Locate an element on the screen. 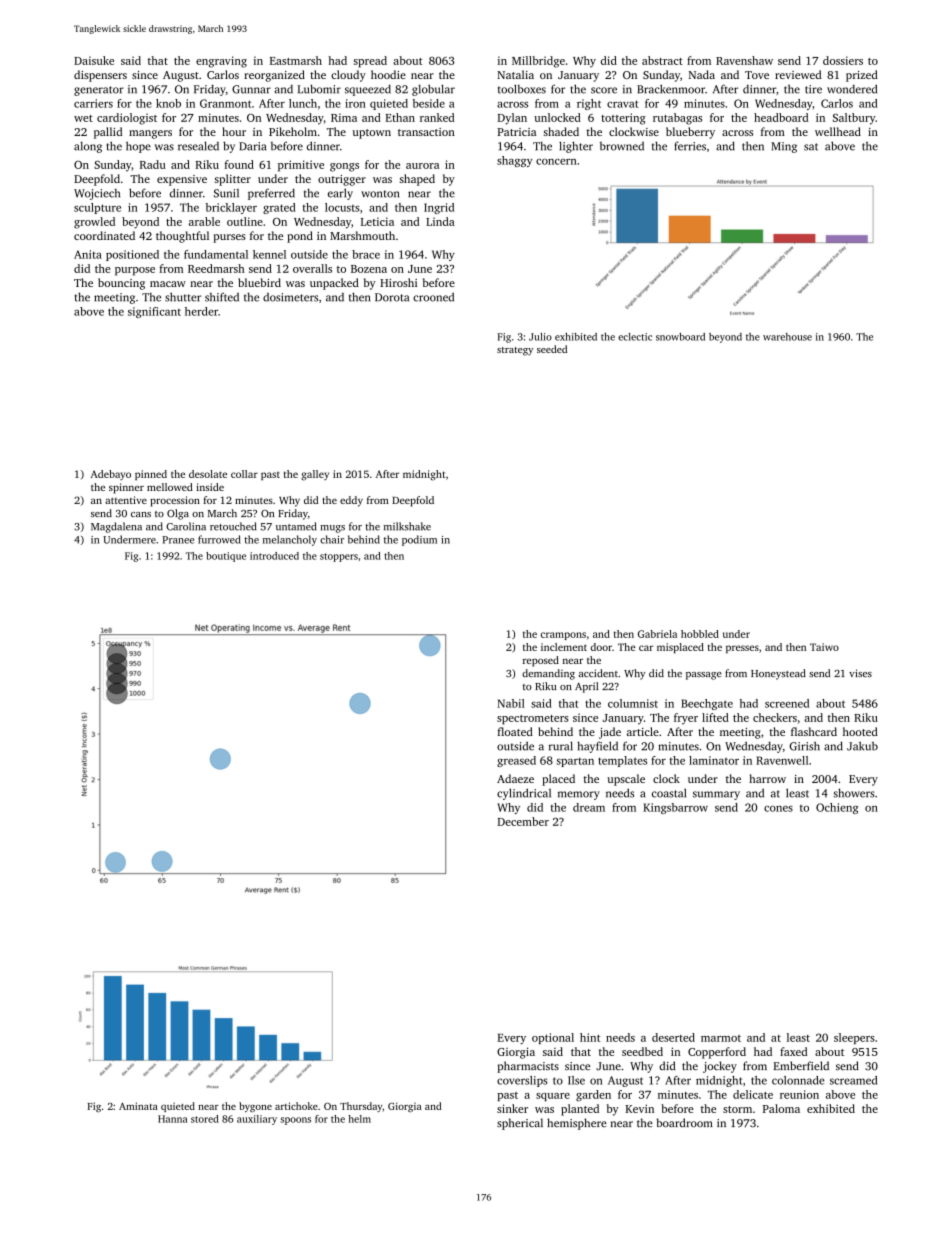  hobbled is located at coordinates (700, 634).
